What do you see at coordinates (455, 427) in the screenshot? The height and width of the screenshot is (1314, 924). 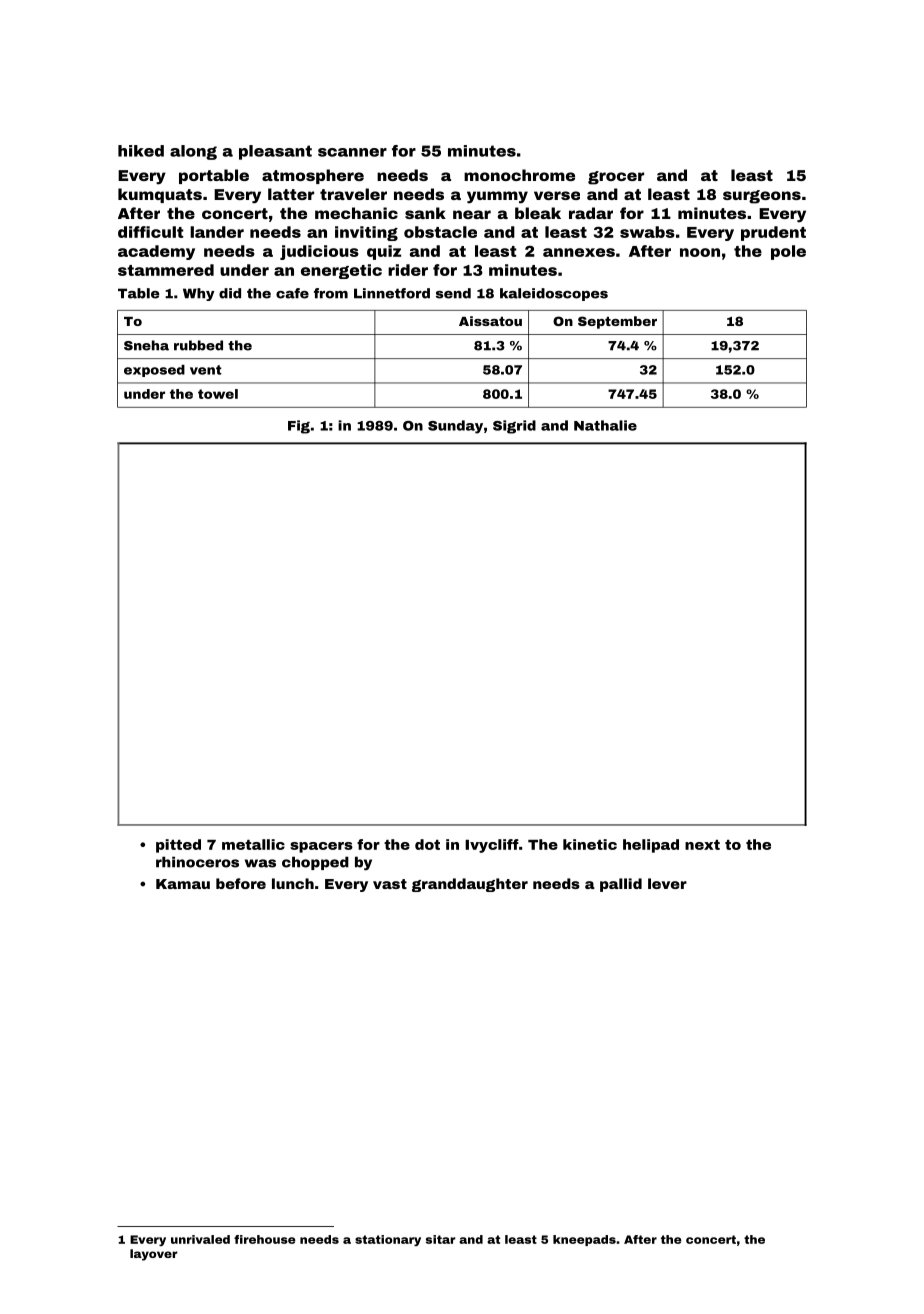 I see `Sunday` at bounding box center [455, 427].
